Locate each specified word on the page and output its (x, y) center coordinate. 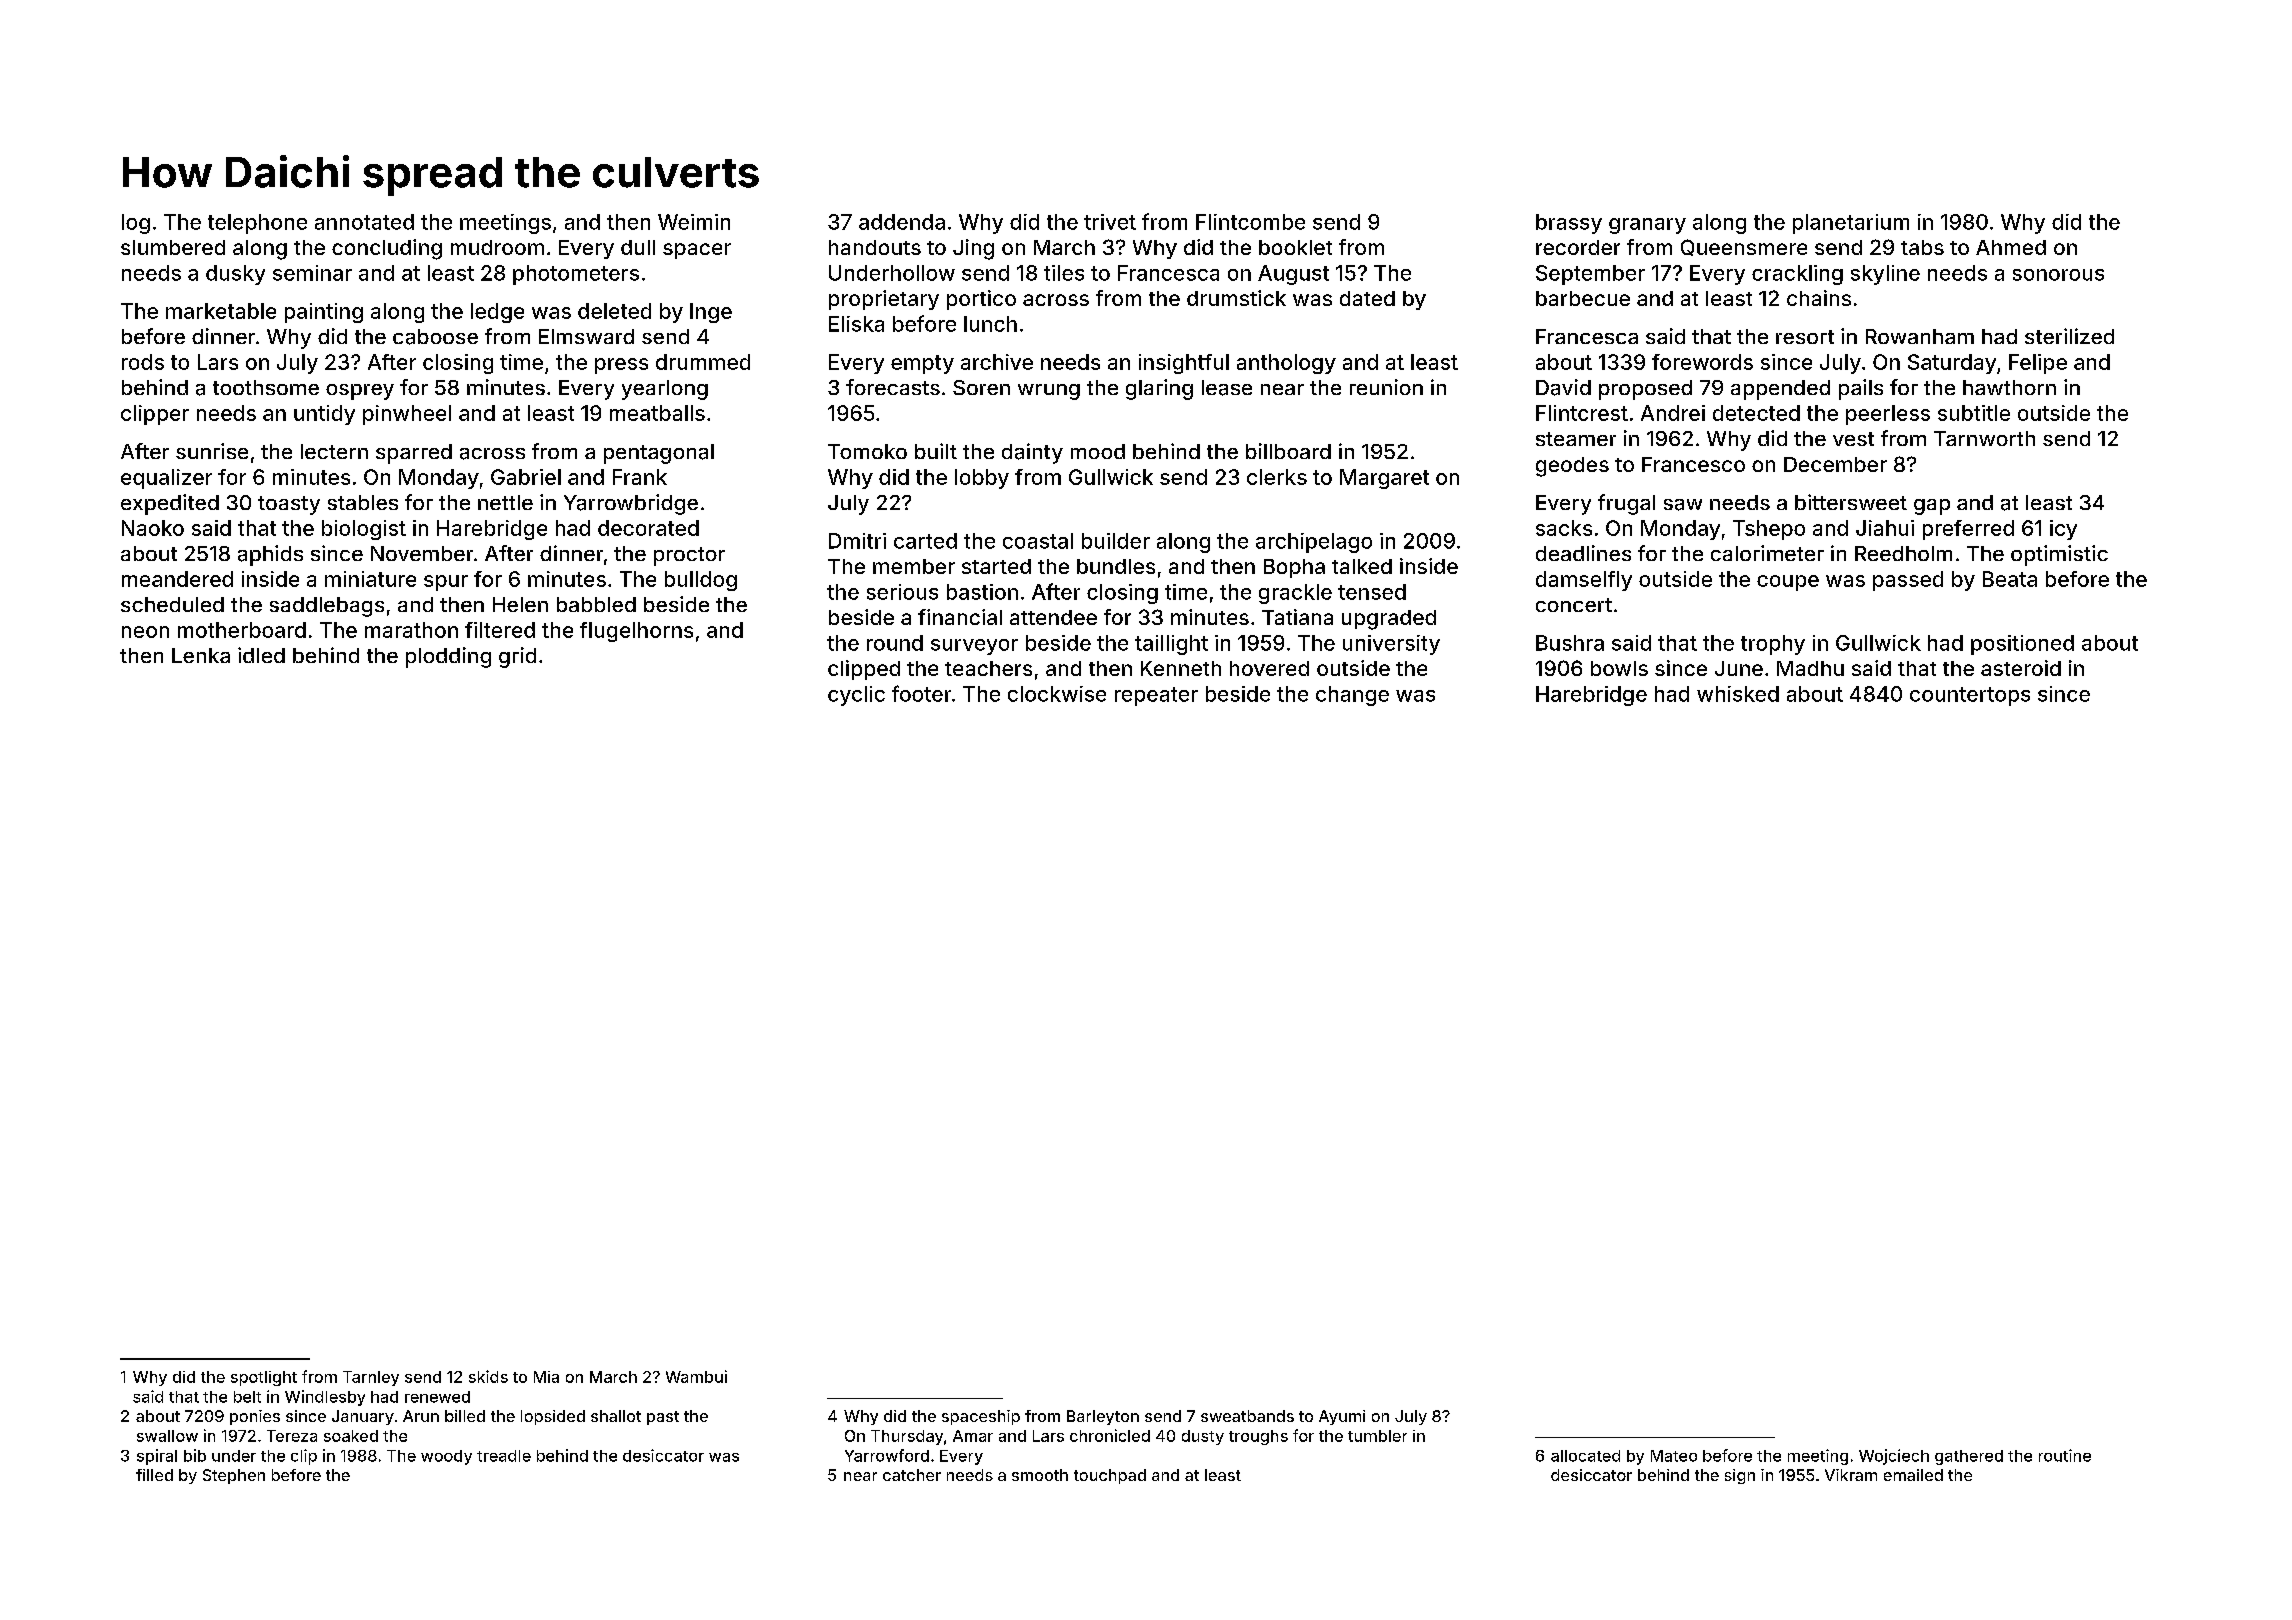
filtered (500, 630)
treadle (504, 1456)
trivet (1110, 222)
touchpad (1110, 1476)
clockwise (1057, 694)
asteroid (2021, 668)
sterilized (2069, 336)
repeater (1156, 696)
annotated (364, 222)
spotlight (264, 1378)
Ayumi (1342, 1417)
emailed (1913, 1475)
